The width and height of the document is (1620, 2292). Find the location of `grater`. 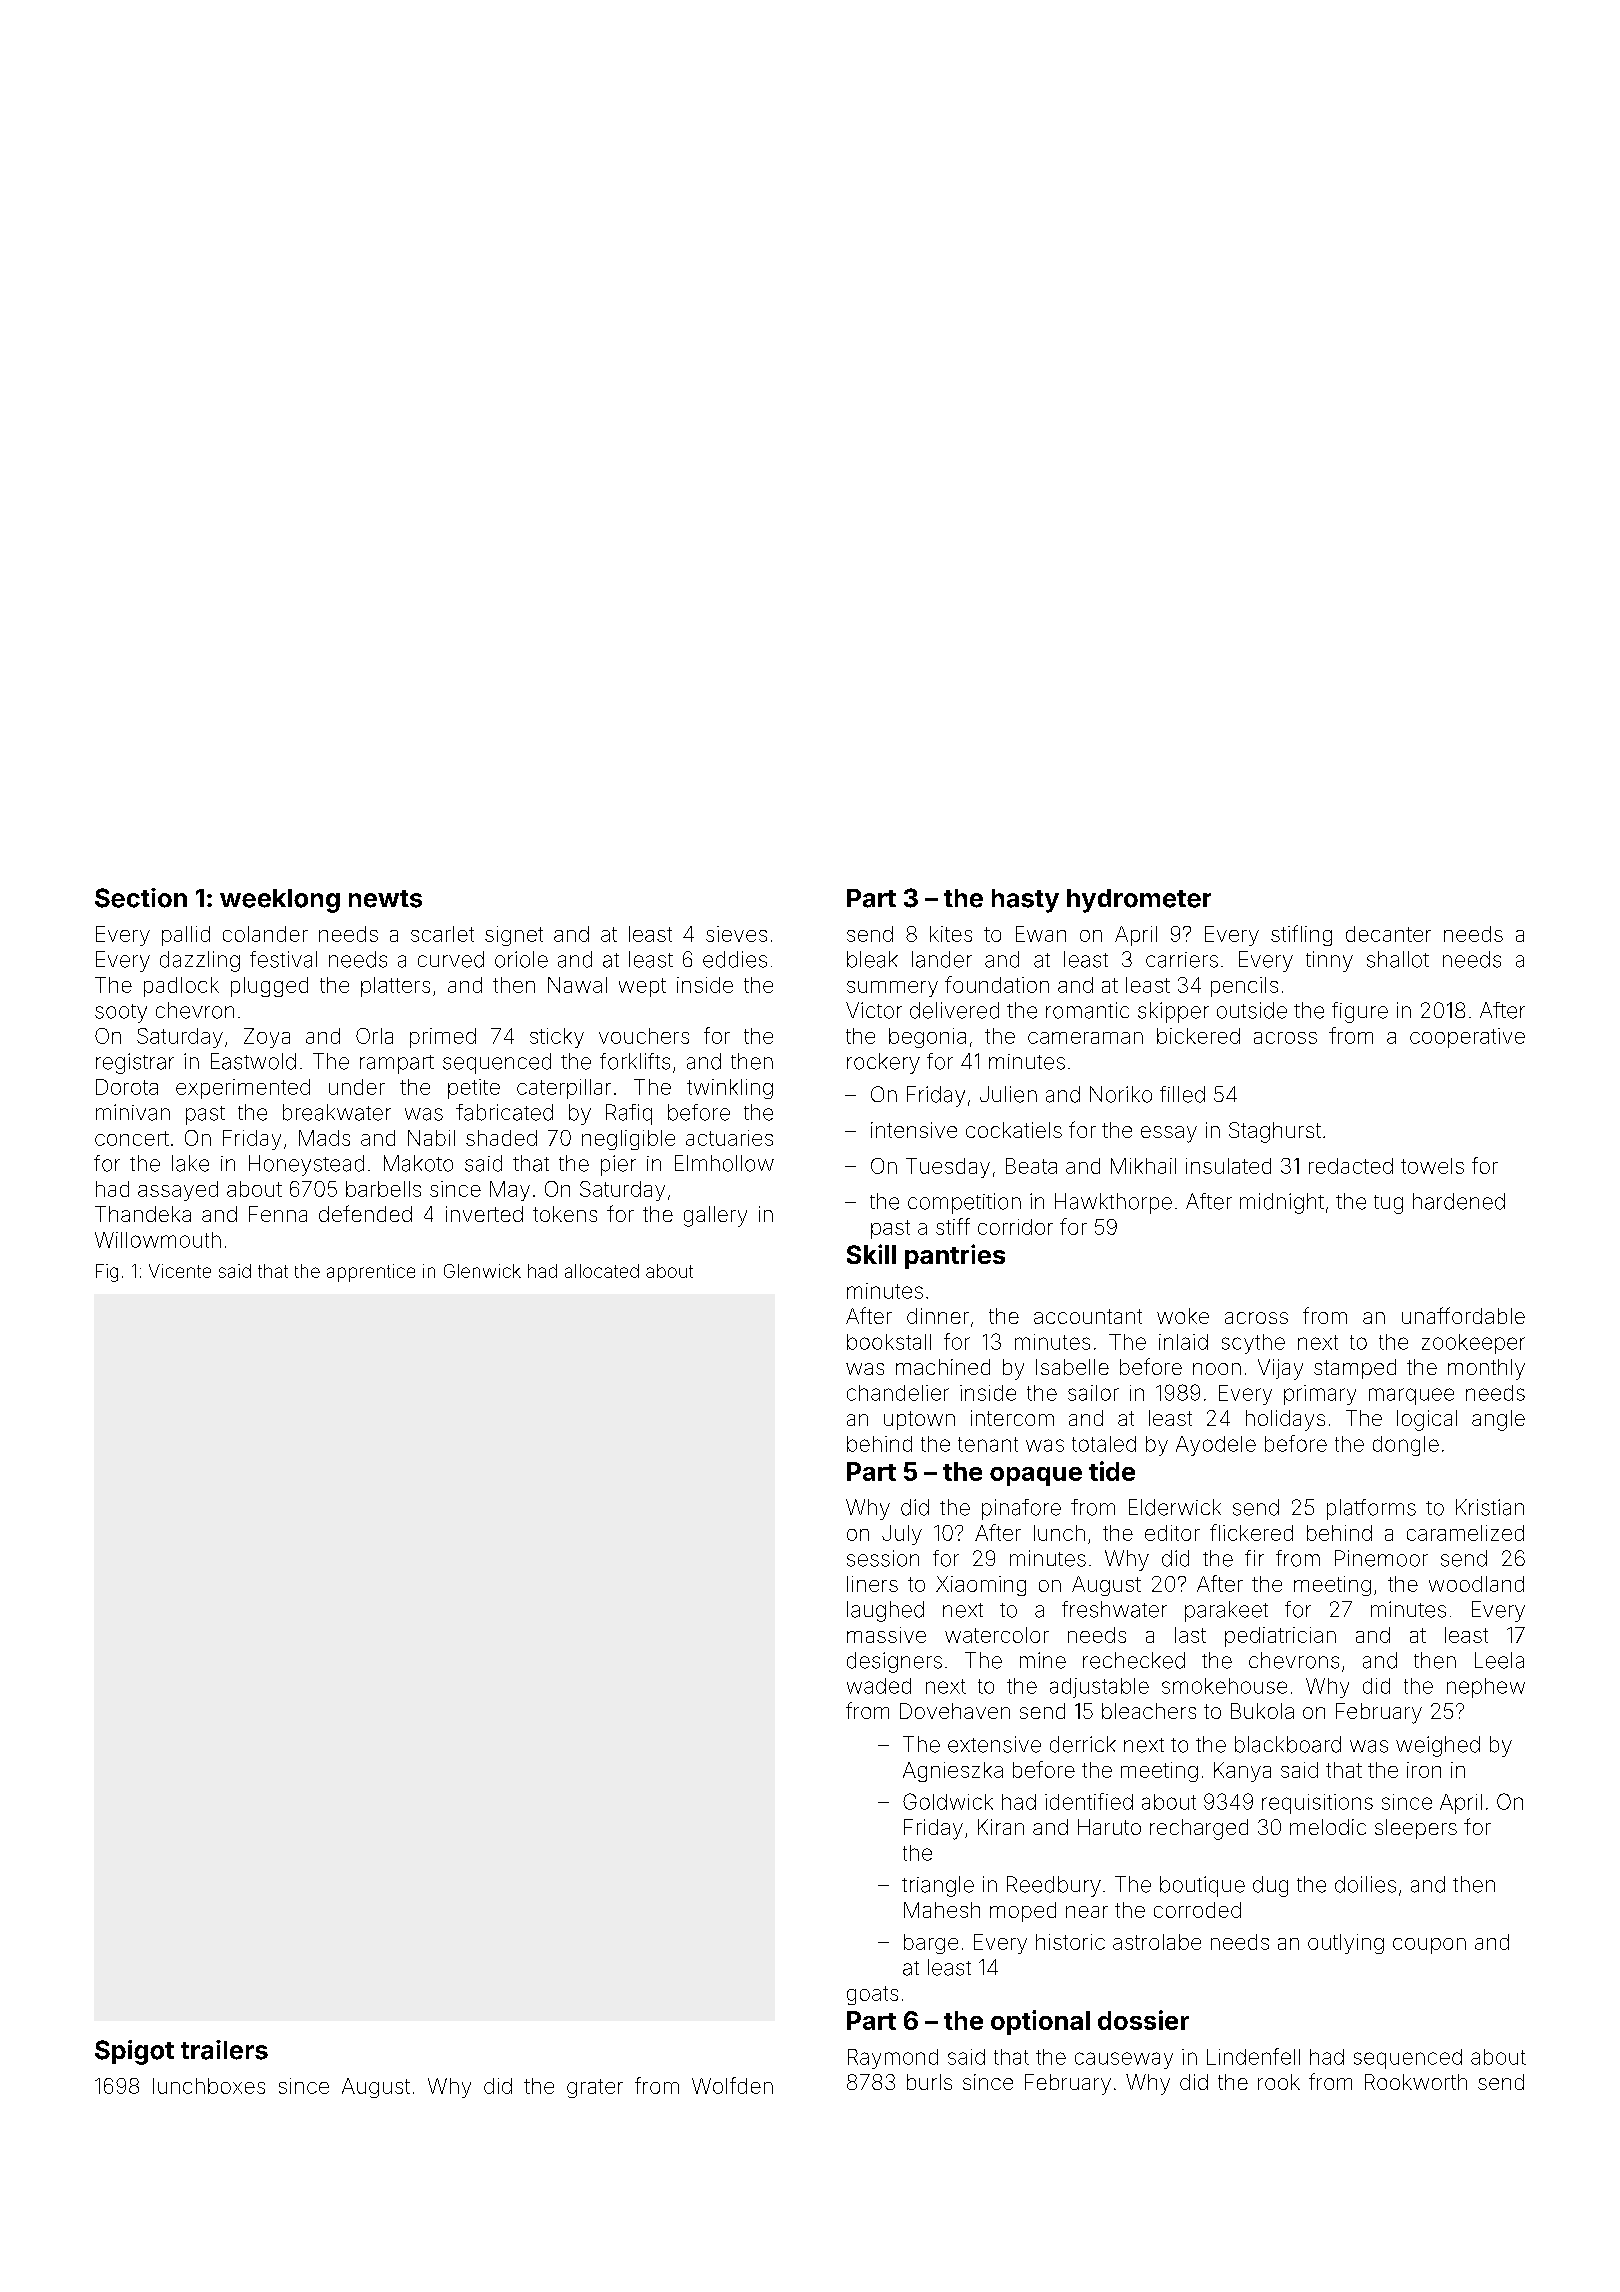

grater is located at coordinates (595, 2088).
